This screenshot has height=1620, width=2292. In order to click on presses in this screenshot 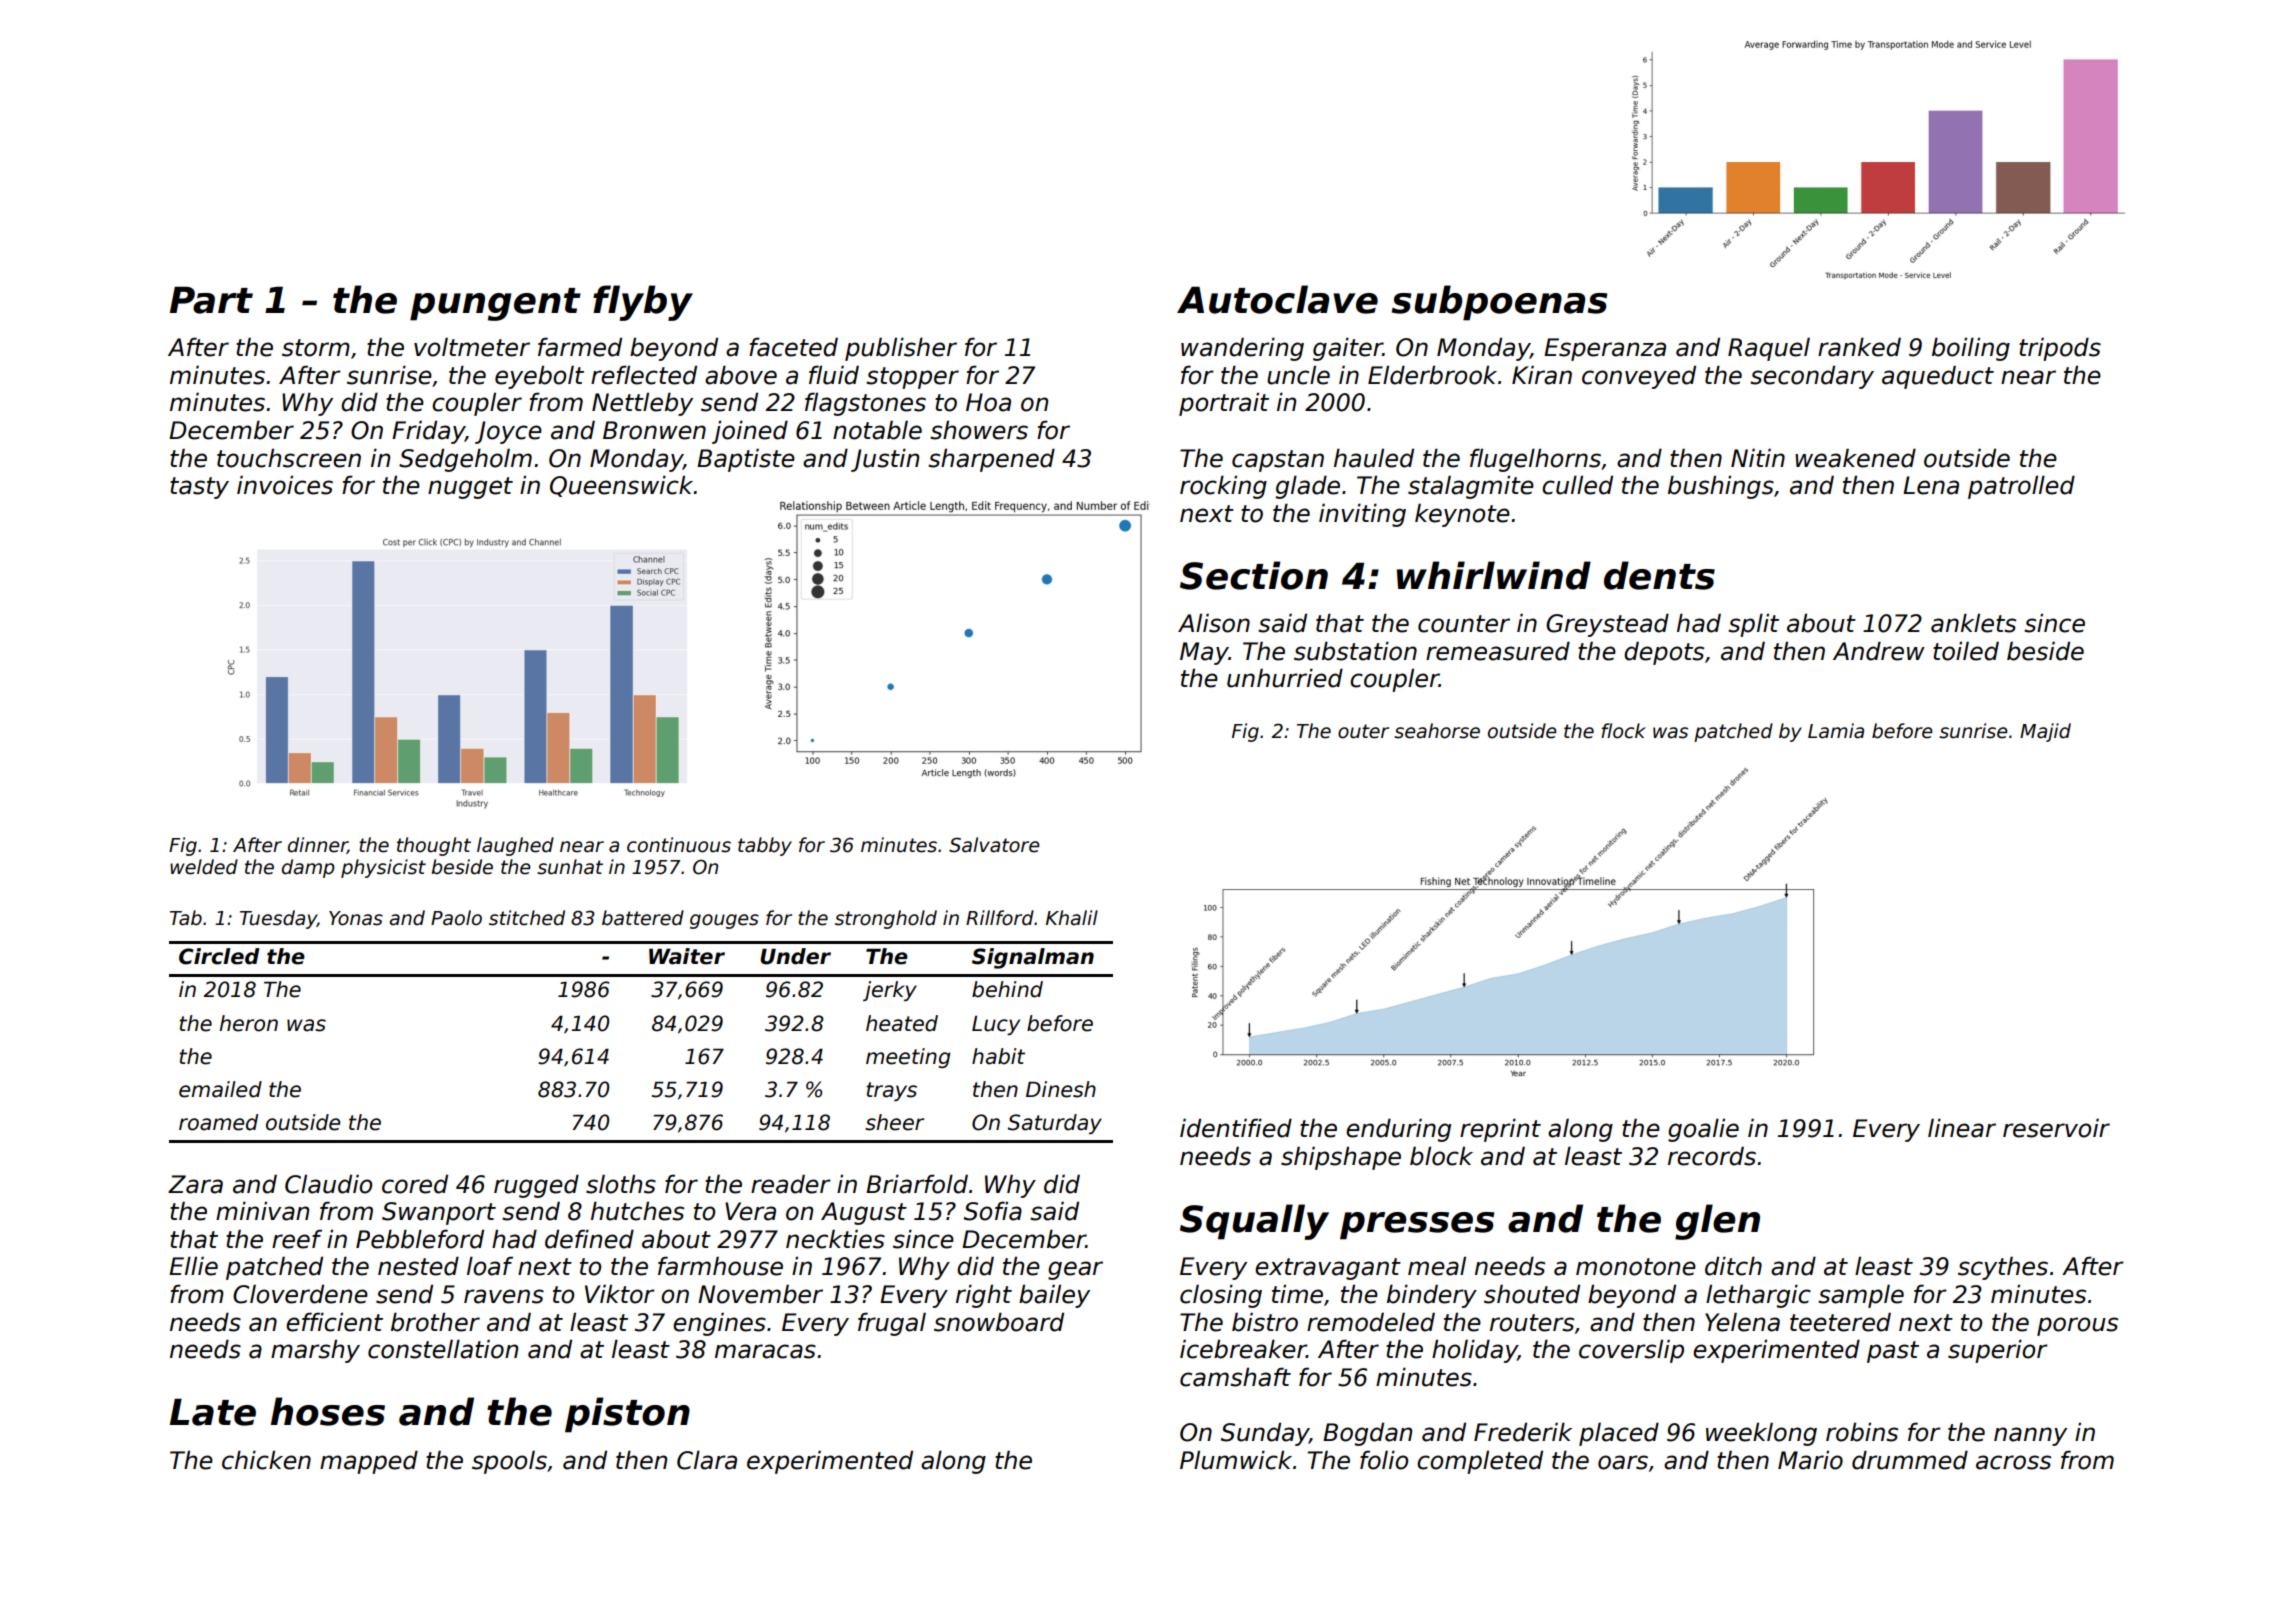, I will do `click(1417, 1226)`.
